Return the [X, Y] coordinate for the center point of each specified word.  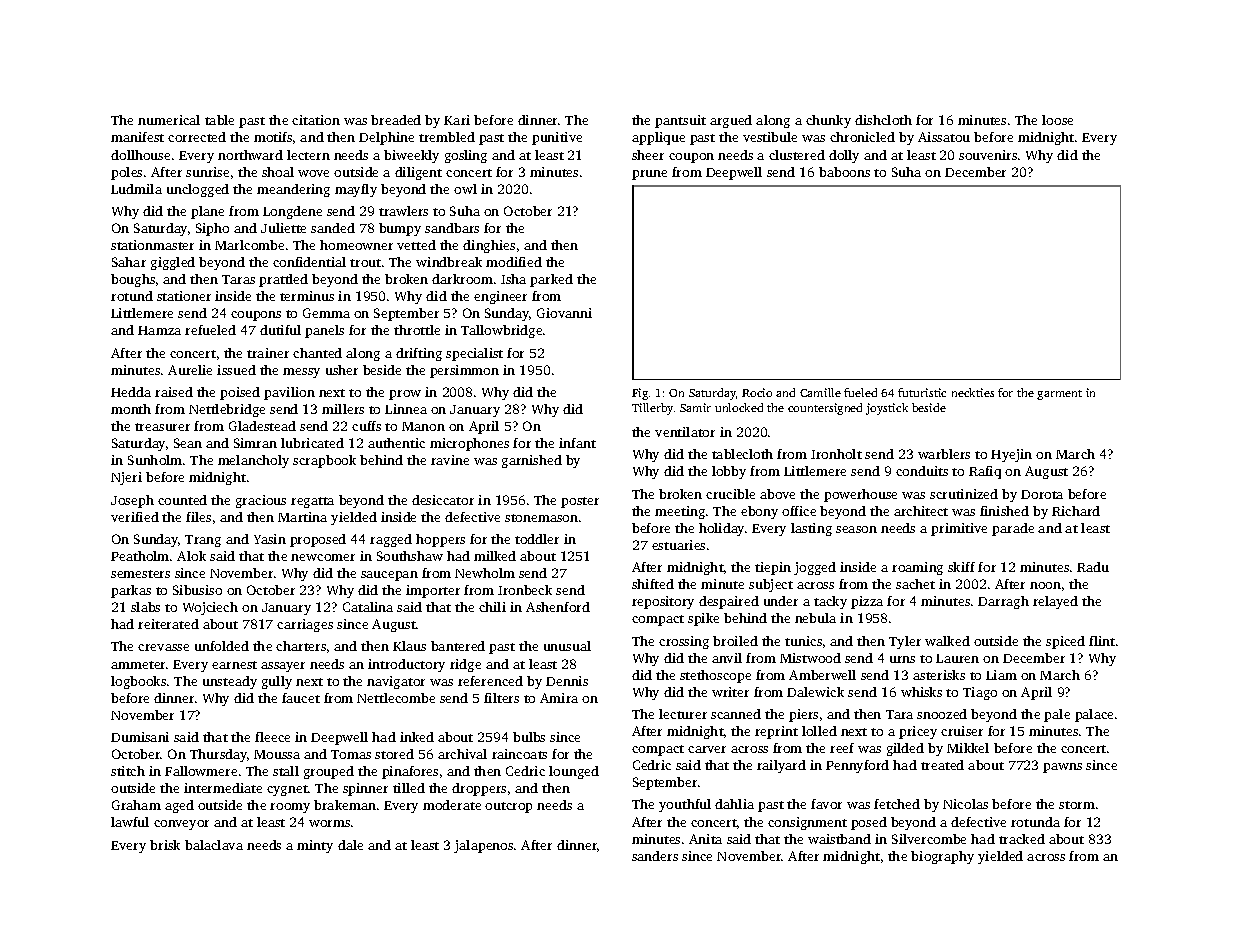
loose [1057, 120]
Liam [1001, 675]
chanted [317, 353]
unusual [567, 646]
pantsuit [680, 121]
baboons [844, 172]
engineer [500, 297]
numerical [169, 120]
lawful [130, 822]
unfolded [222, 646]
